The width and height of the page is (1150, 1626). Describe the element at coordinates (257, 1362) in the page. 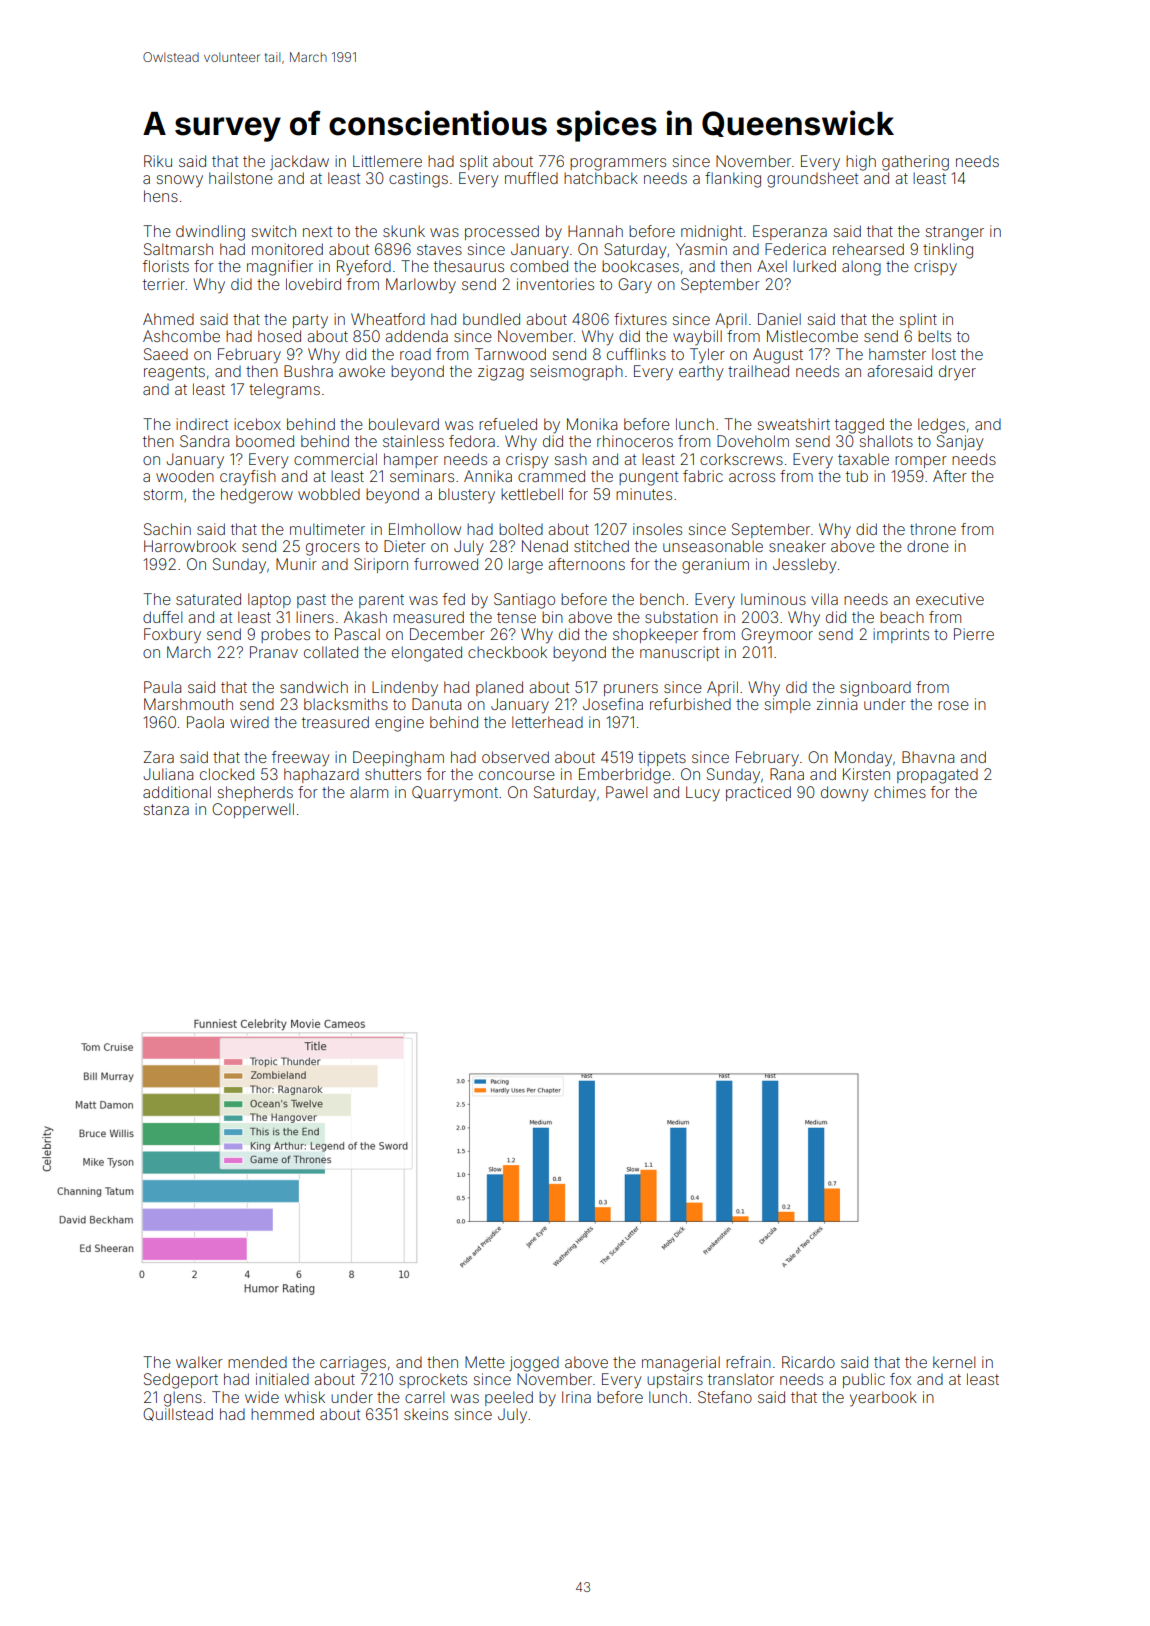

I see `mended` at that location.
